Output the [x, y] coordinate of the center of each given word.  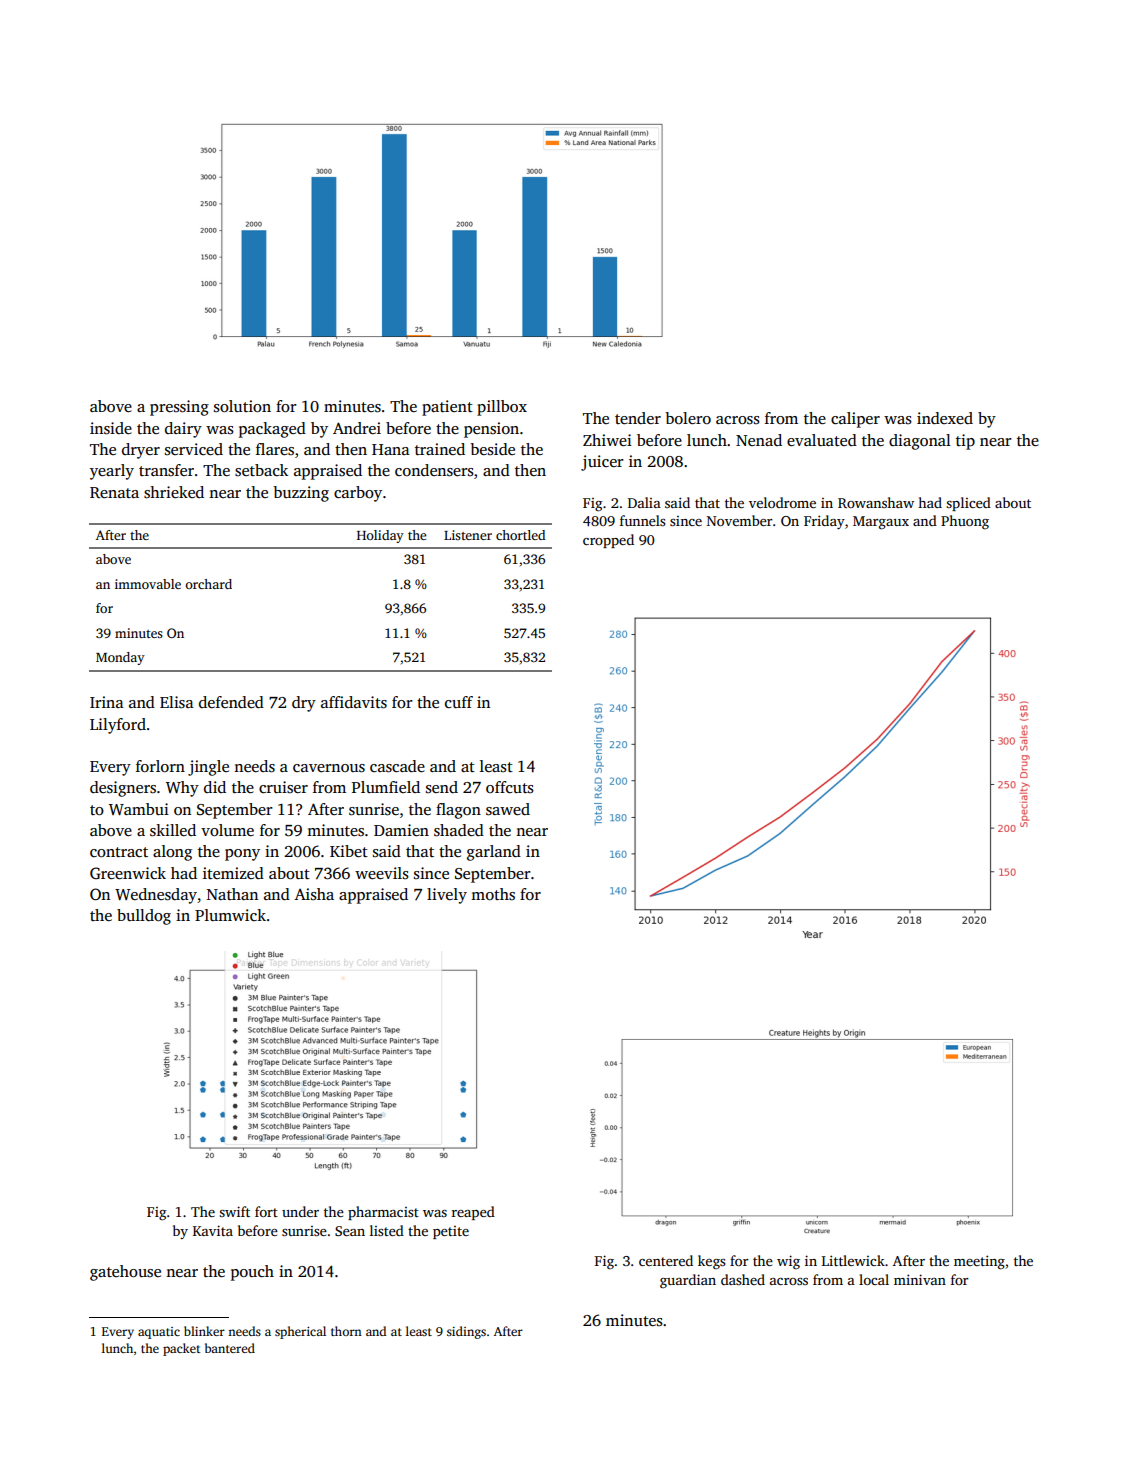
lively [447, 896]
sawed [508, 809]
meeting [979, 1262]
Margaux [881, 523]
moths [493, 894]
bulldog [144, 917]
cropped [608, 541]
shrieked [174, 492]
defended [231, 702]
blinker [204, 1331]
